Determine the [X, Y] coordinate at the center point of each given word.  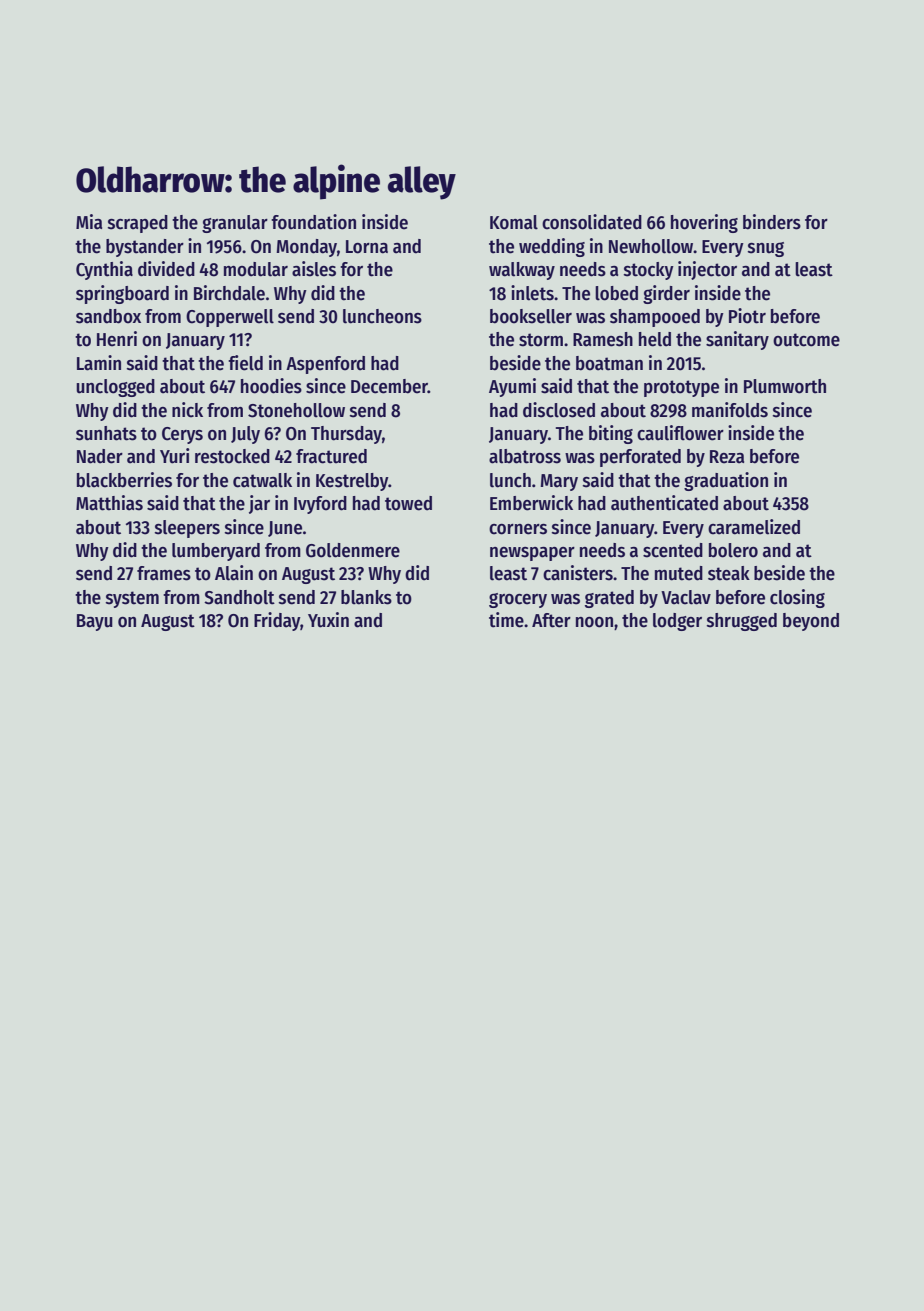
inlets [532, 293]
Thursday [346, 435]
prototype [681, 388]
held [655, 339]
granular [235, 224]
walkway [522, 271]
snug [766, 249]
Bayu [95, 622]
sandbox [108, 316]
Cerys [182, 435]
